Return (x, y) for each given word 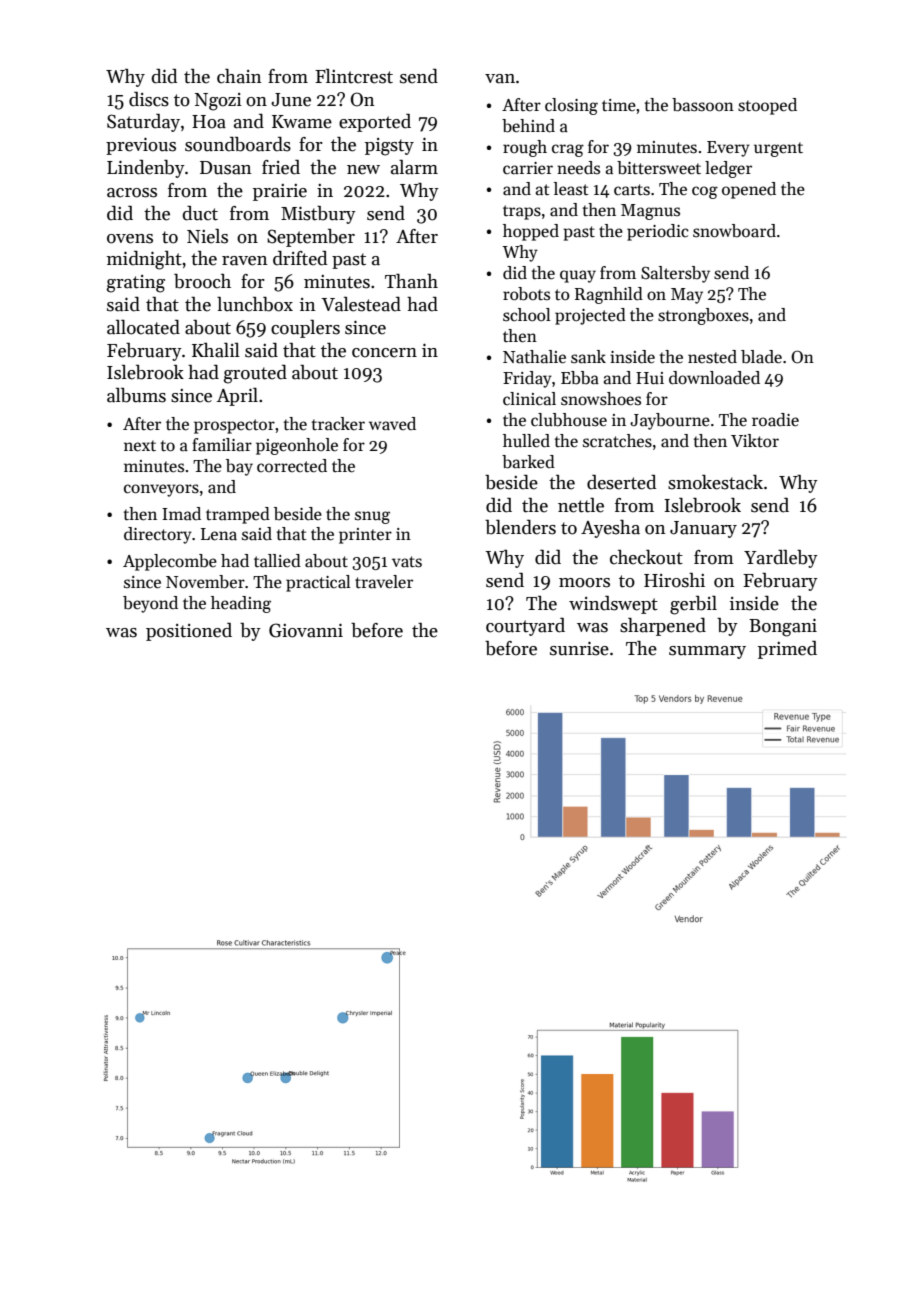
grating (136, 284)
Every (728, 149)
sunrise (579, 648)
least (571, 188)
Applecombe (170, 562)
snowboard (734, 231)
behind (528, 126)
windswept (613, 605)
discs (149, 99)
